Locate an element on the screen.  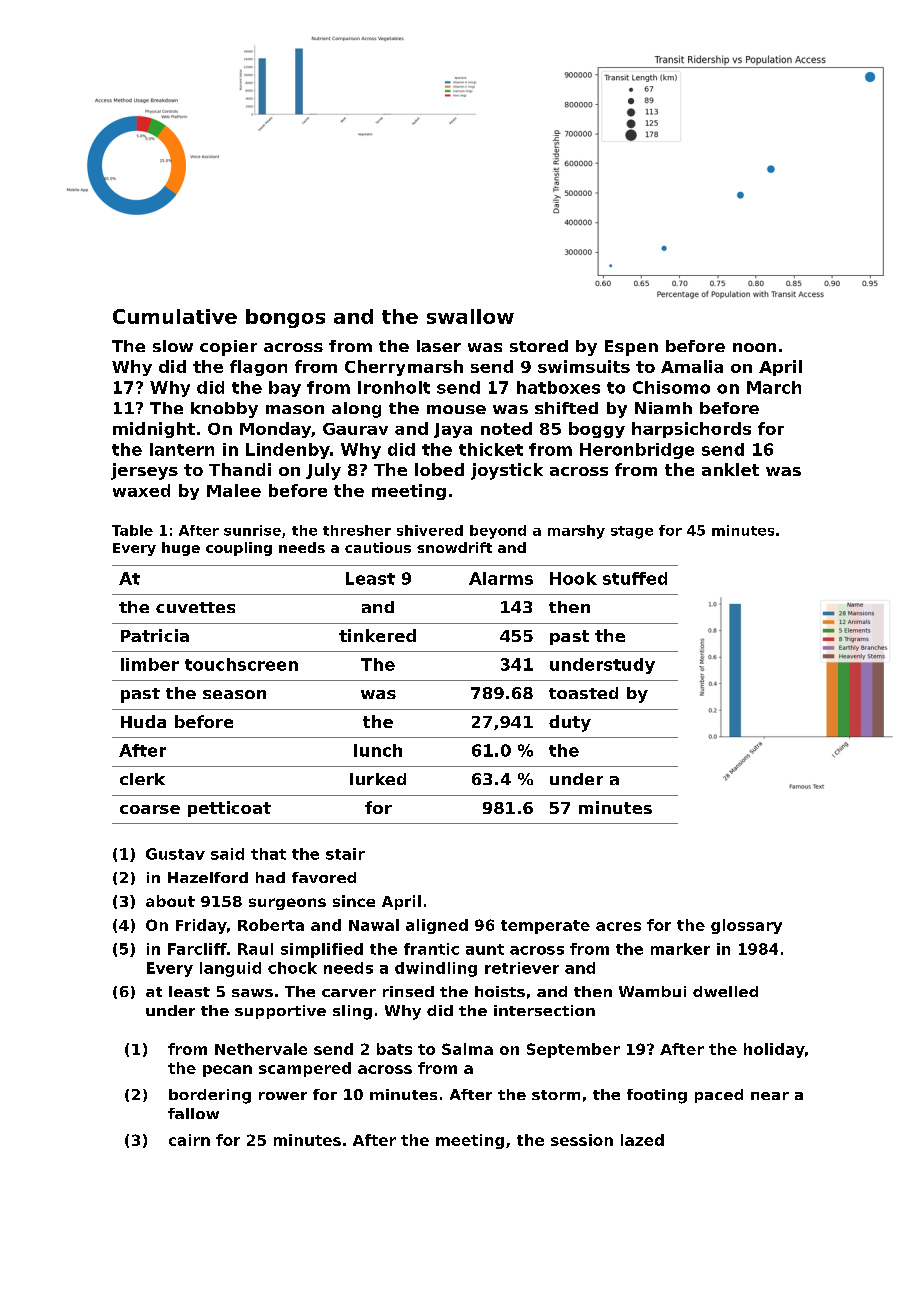
noon is located at coordinates (754, 347).
